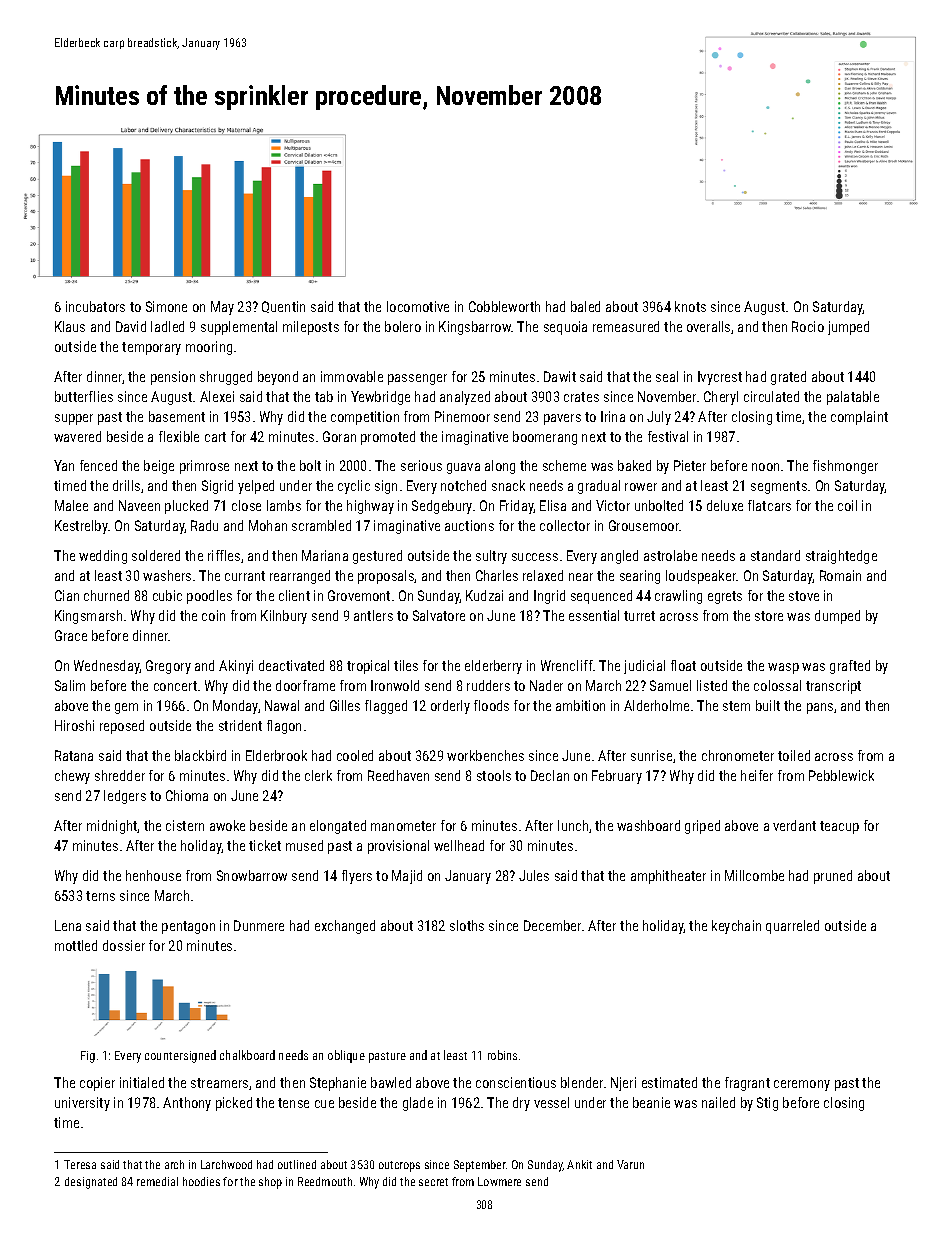 The image size is (952, 1233). What do you see at coordinates (690, 306) in the screenshot?
I see `knots` at bounding box center [690, 306].
